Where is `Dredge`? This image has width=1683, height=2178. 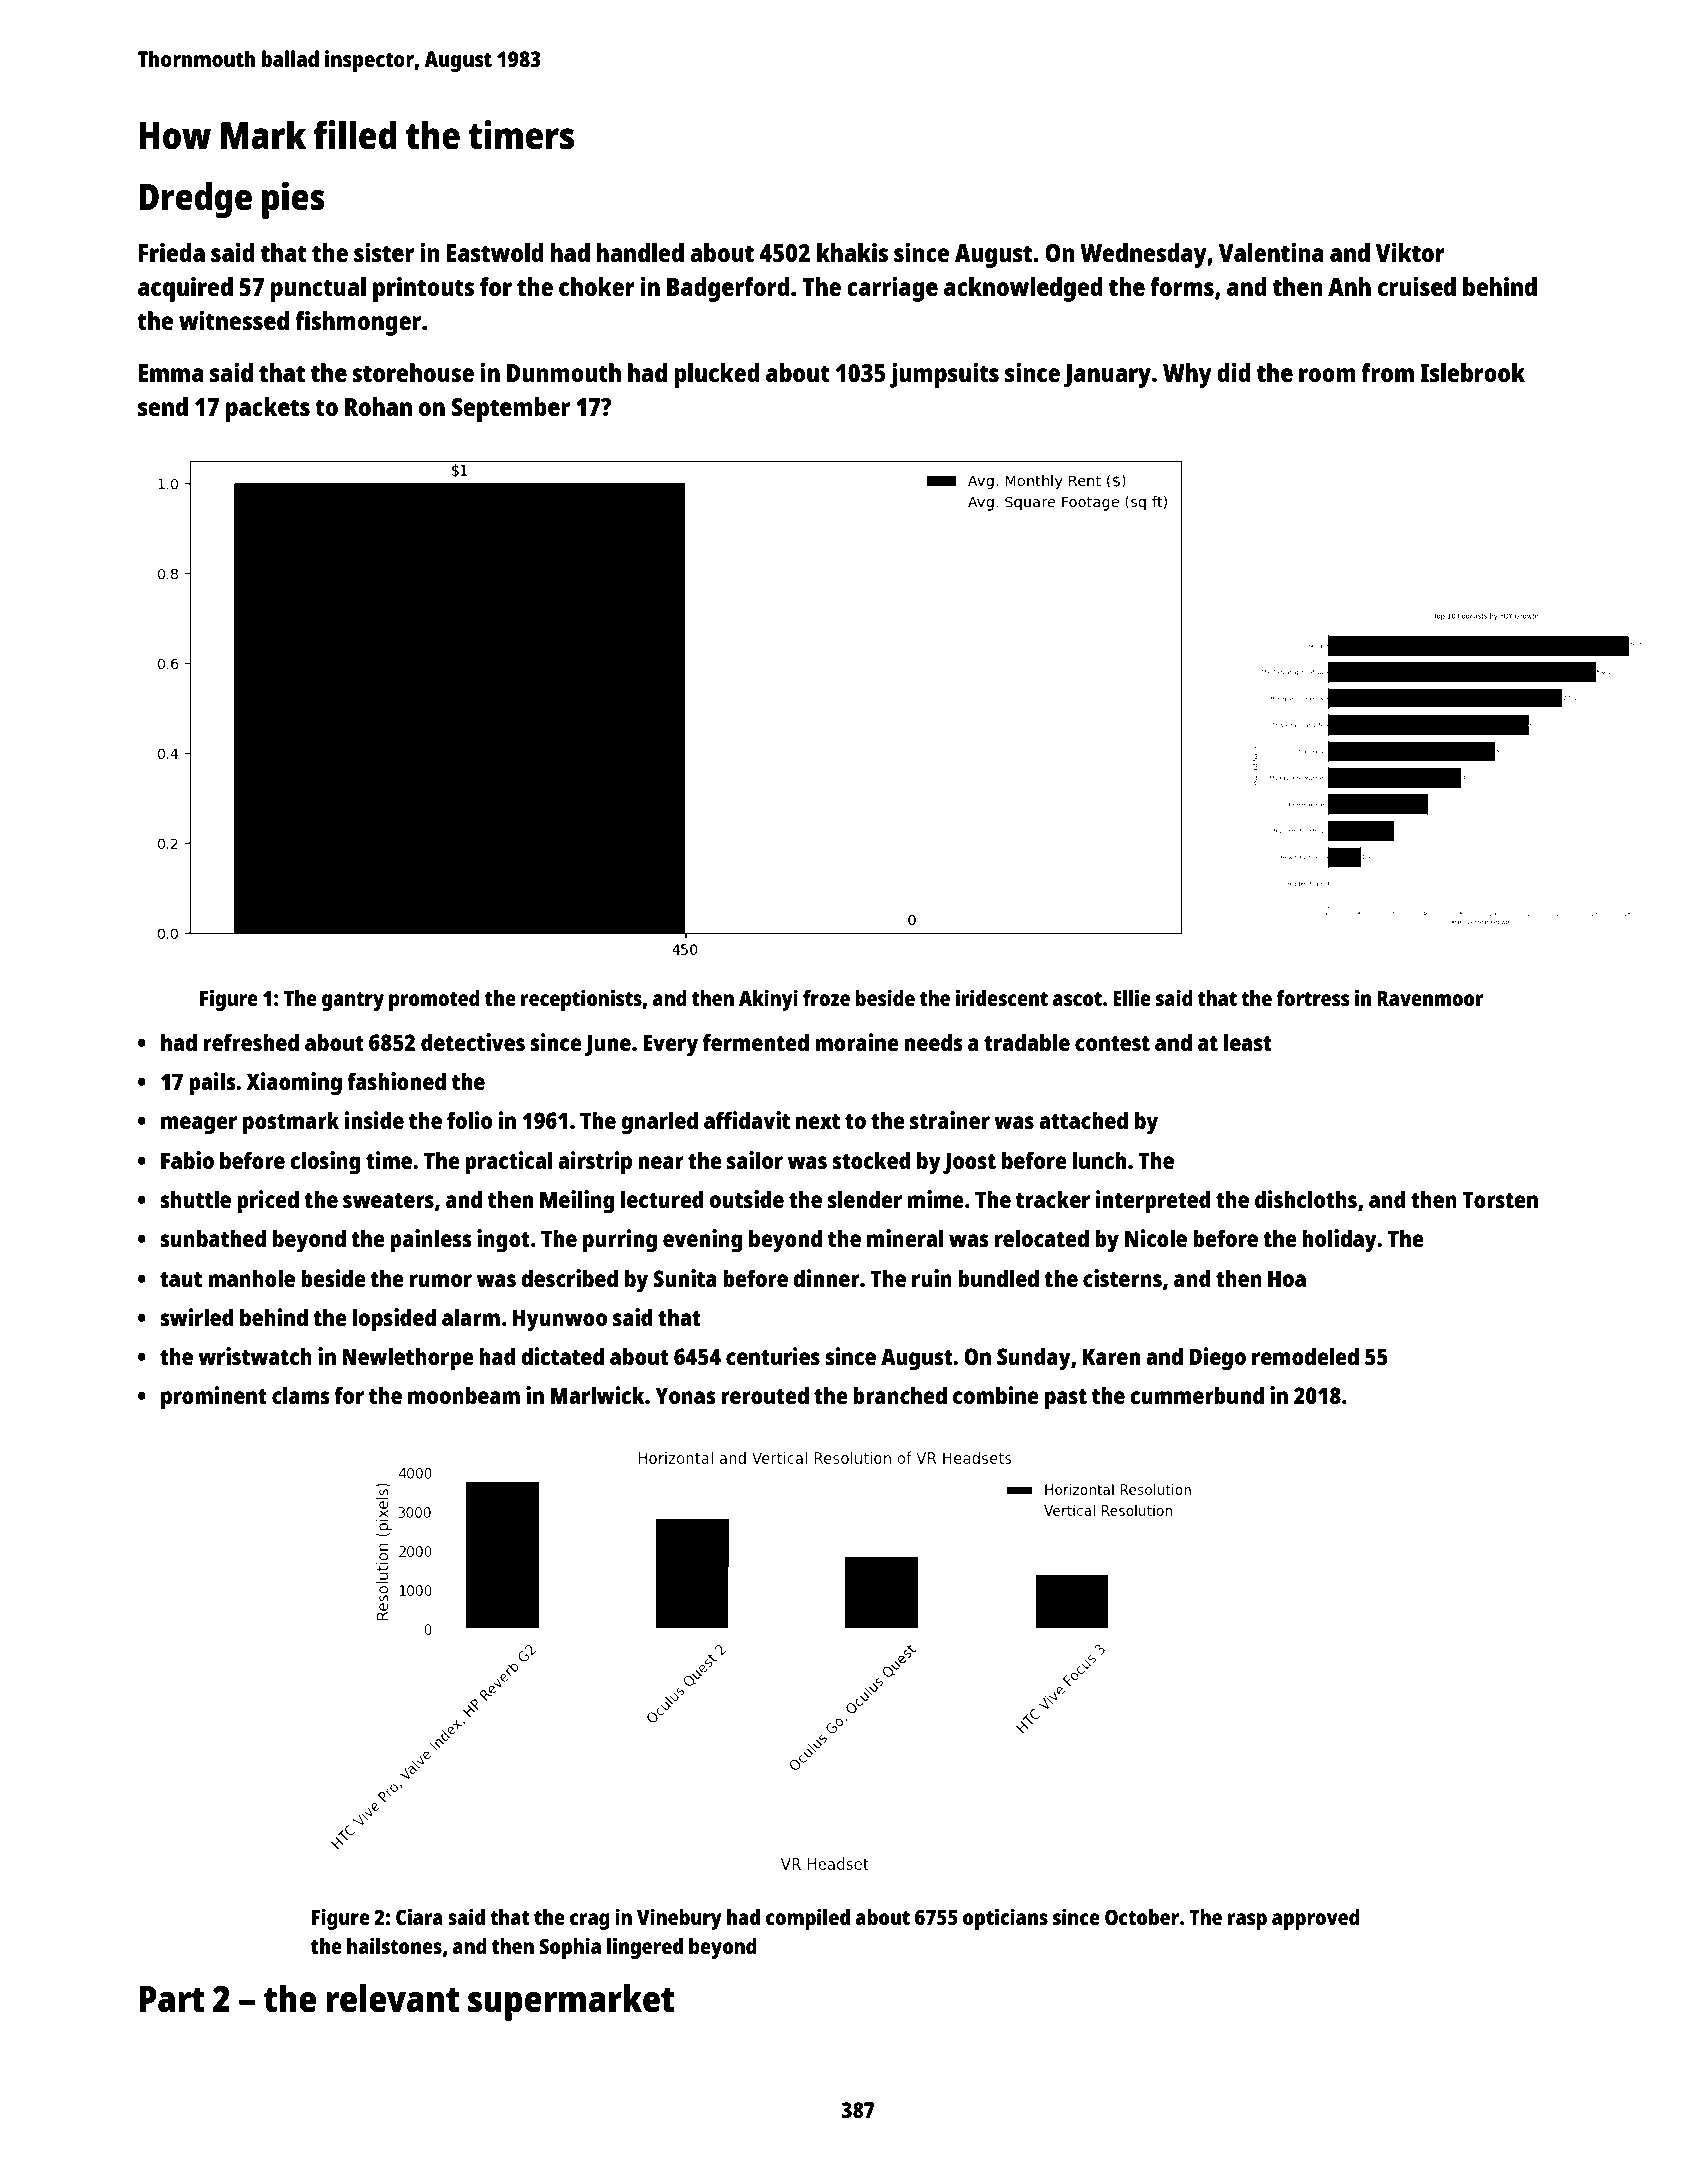
Dredge is located at coordinates (195, 200).
